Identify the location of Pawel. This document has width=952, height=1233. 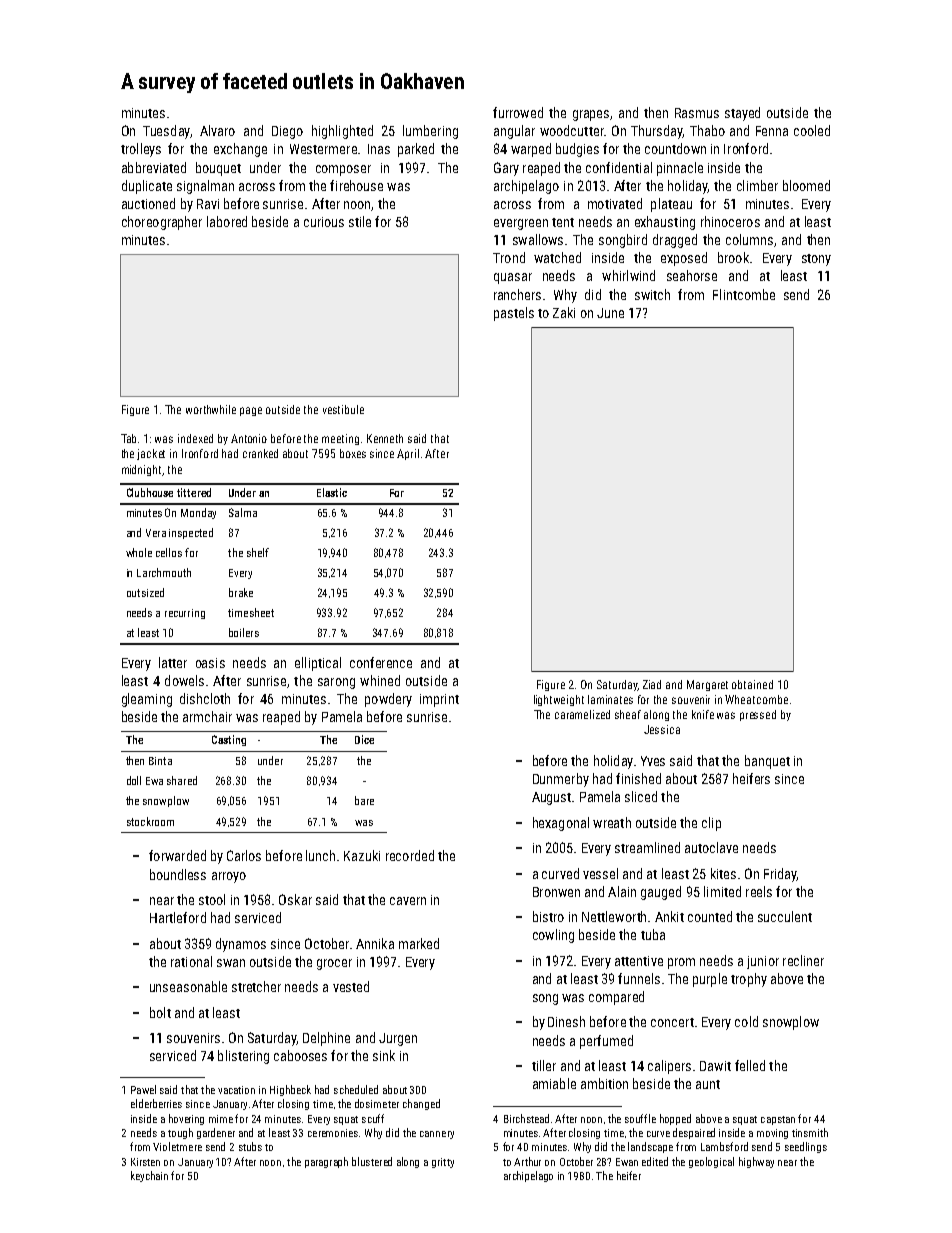
(143, 1089).
